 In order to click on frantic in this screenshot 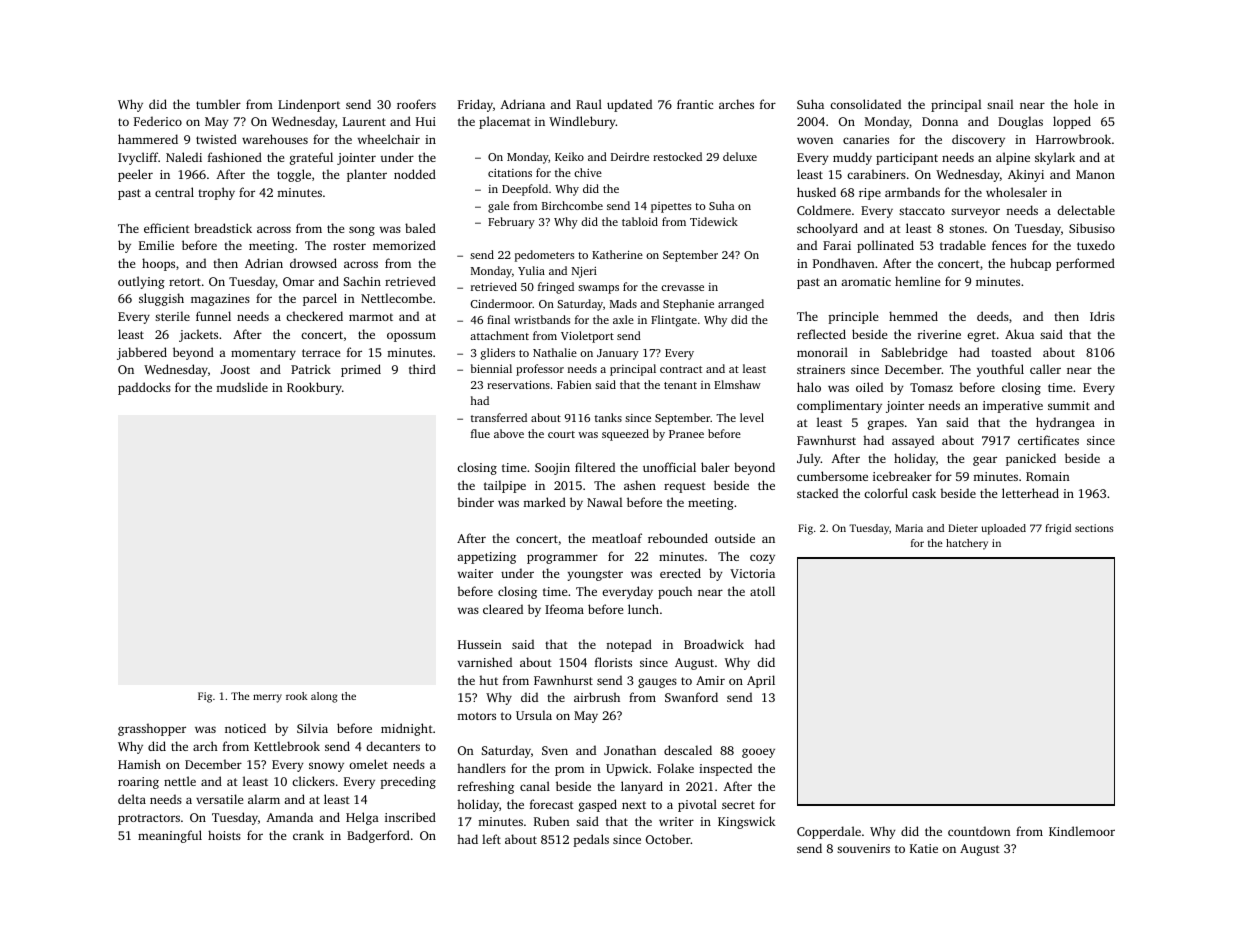, I will do `click(695, 104)`.
